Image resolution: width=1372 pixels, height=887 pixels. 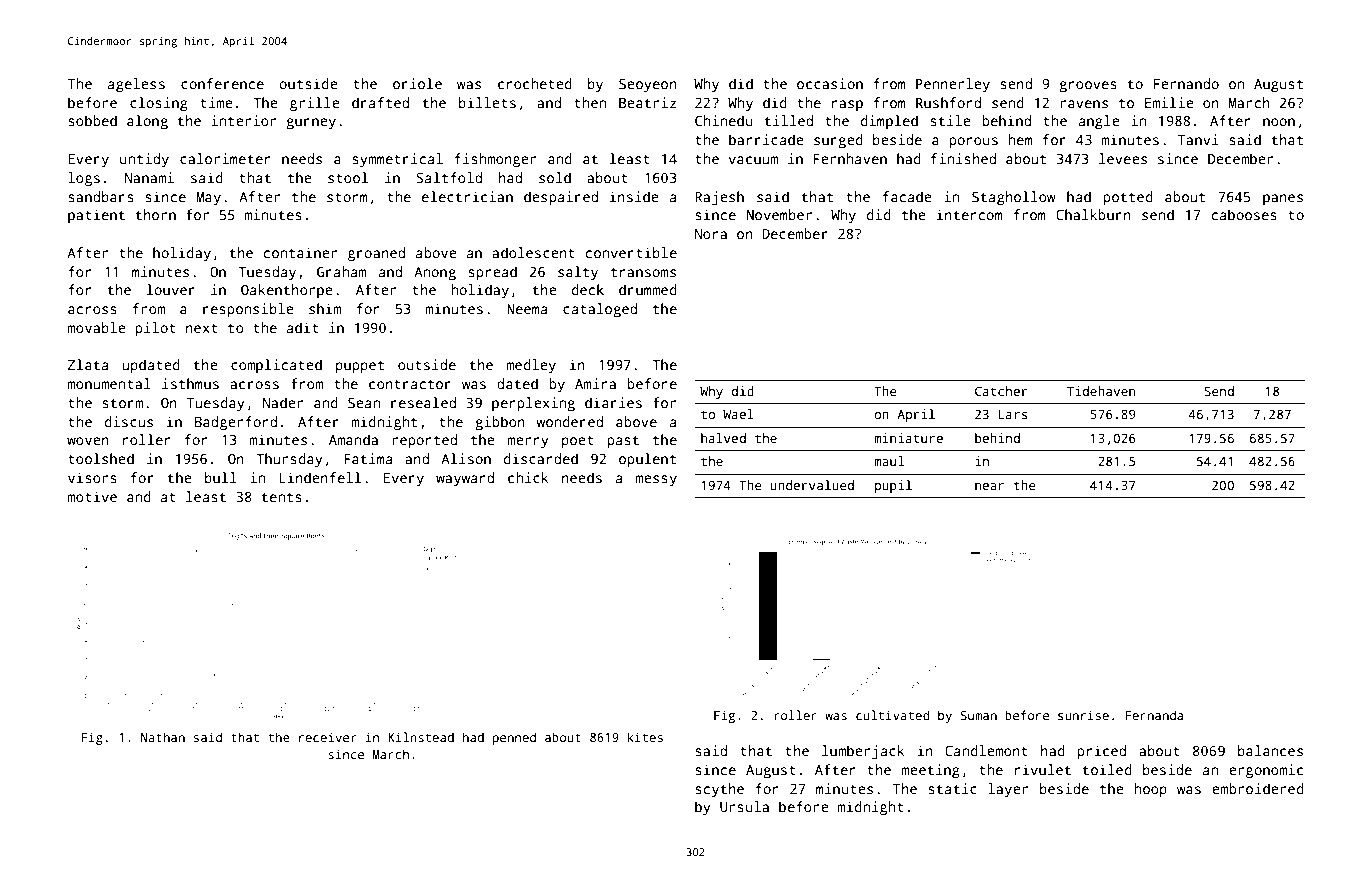 I want to click on Nathan, so click(x=163, y=737).
